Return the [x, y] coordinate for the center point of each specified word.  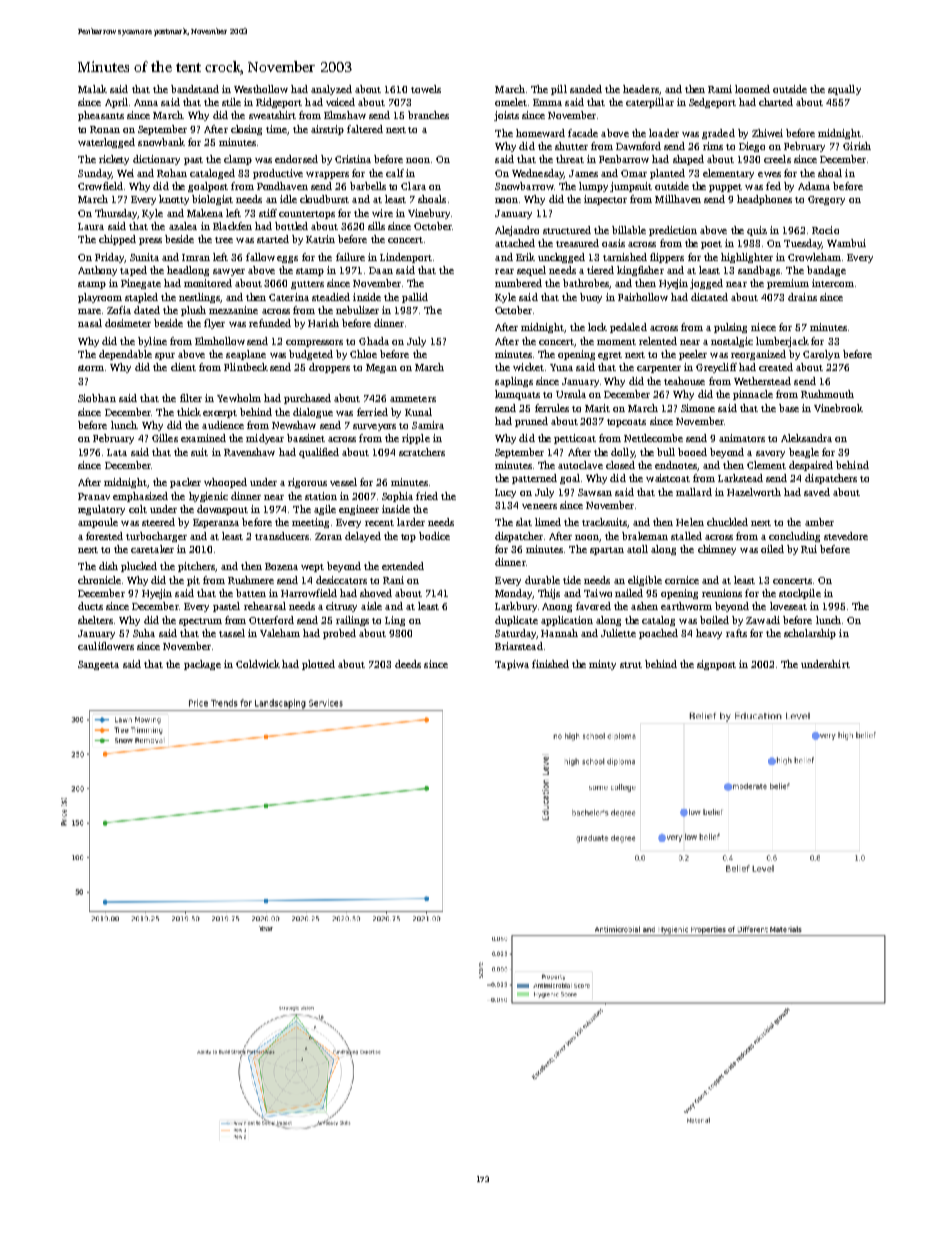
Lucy [505, 493]
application [567, 621]
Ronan [105, 129]
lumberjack [782, 342]
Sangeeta [98, 665]
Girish [857, 146]
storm [91, 368]
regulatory [101, 510]
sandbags [759, 271]
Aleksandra [806, 438]
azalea [183, 226]
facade [583, 133]
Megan [381, 368]
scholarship [810, 634]
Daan [381, 270]
